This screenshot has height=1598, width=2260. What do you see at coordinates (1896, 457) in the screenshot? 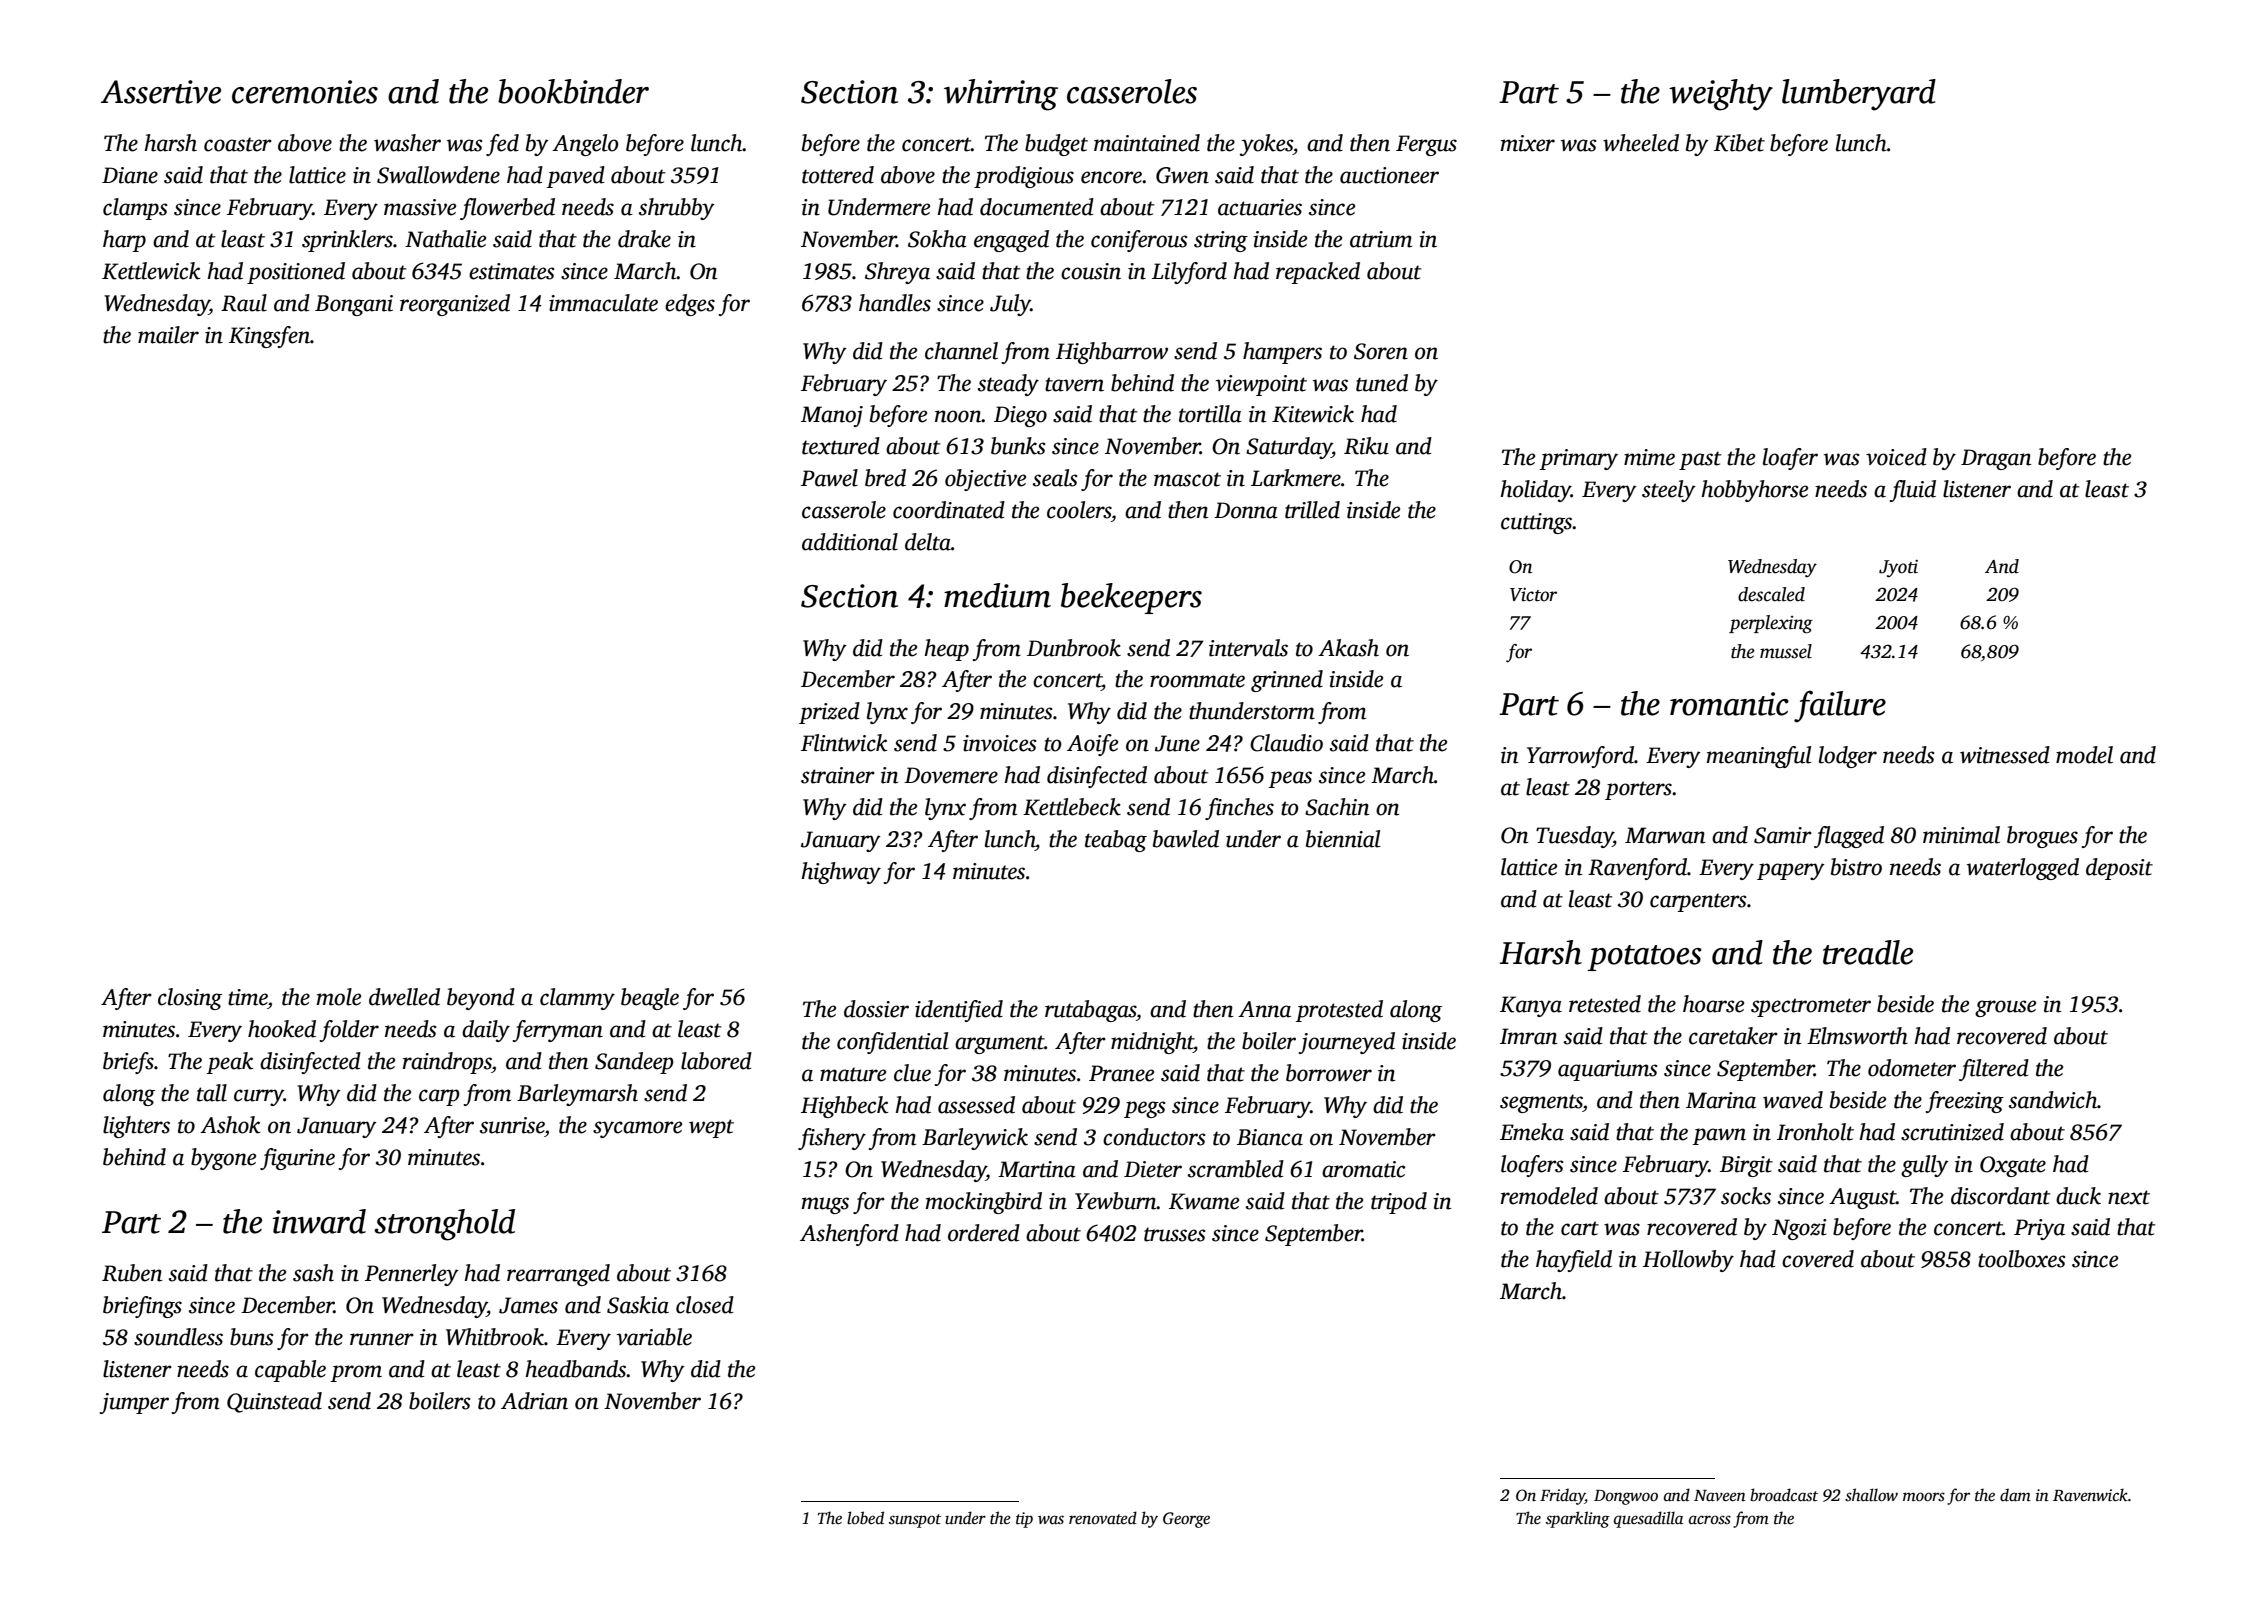
I see `voiced` at bounding box center [1896, 457].
